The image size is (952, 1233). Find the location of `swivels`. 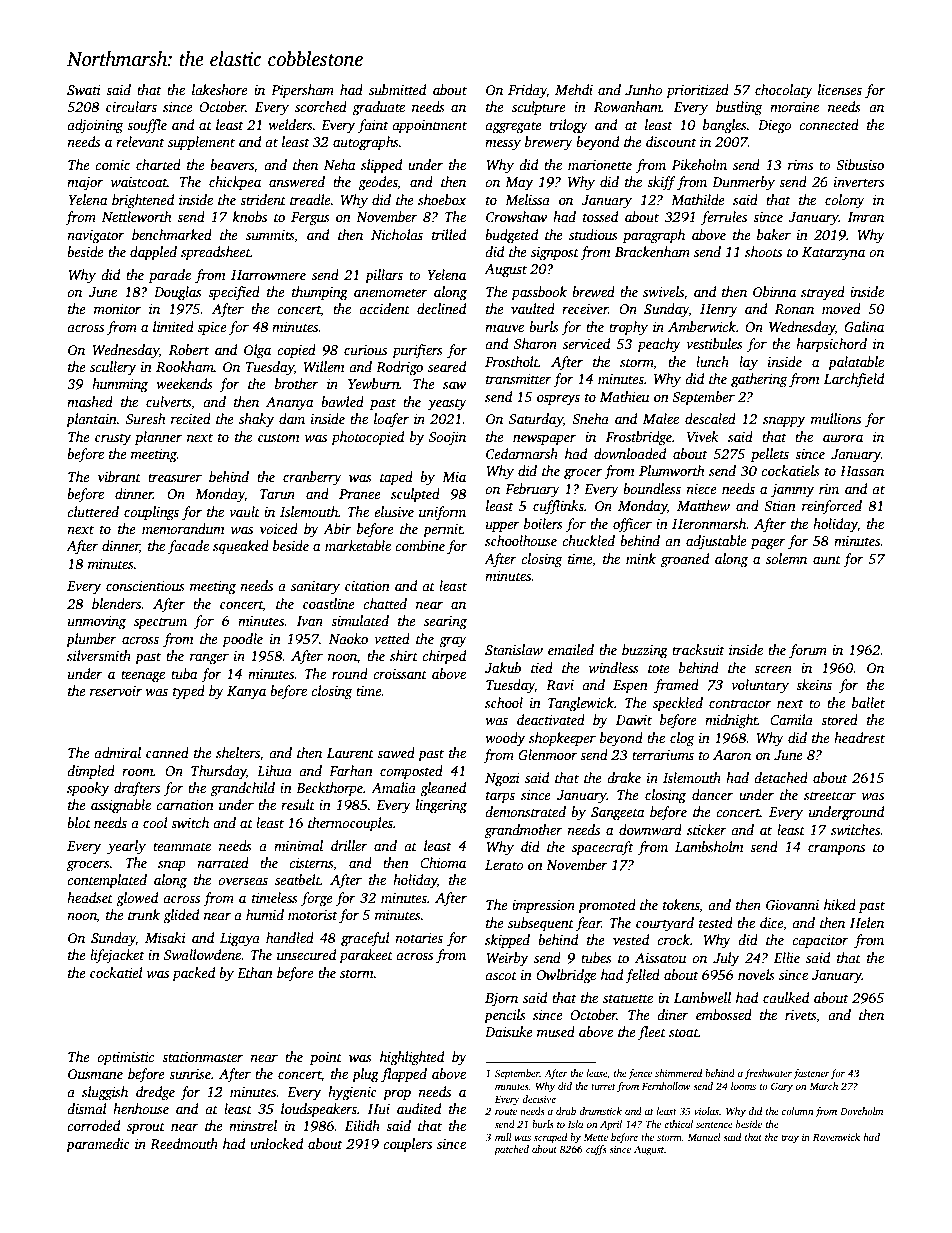

swivels is located at coordinates (663, 291).
